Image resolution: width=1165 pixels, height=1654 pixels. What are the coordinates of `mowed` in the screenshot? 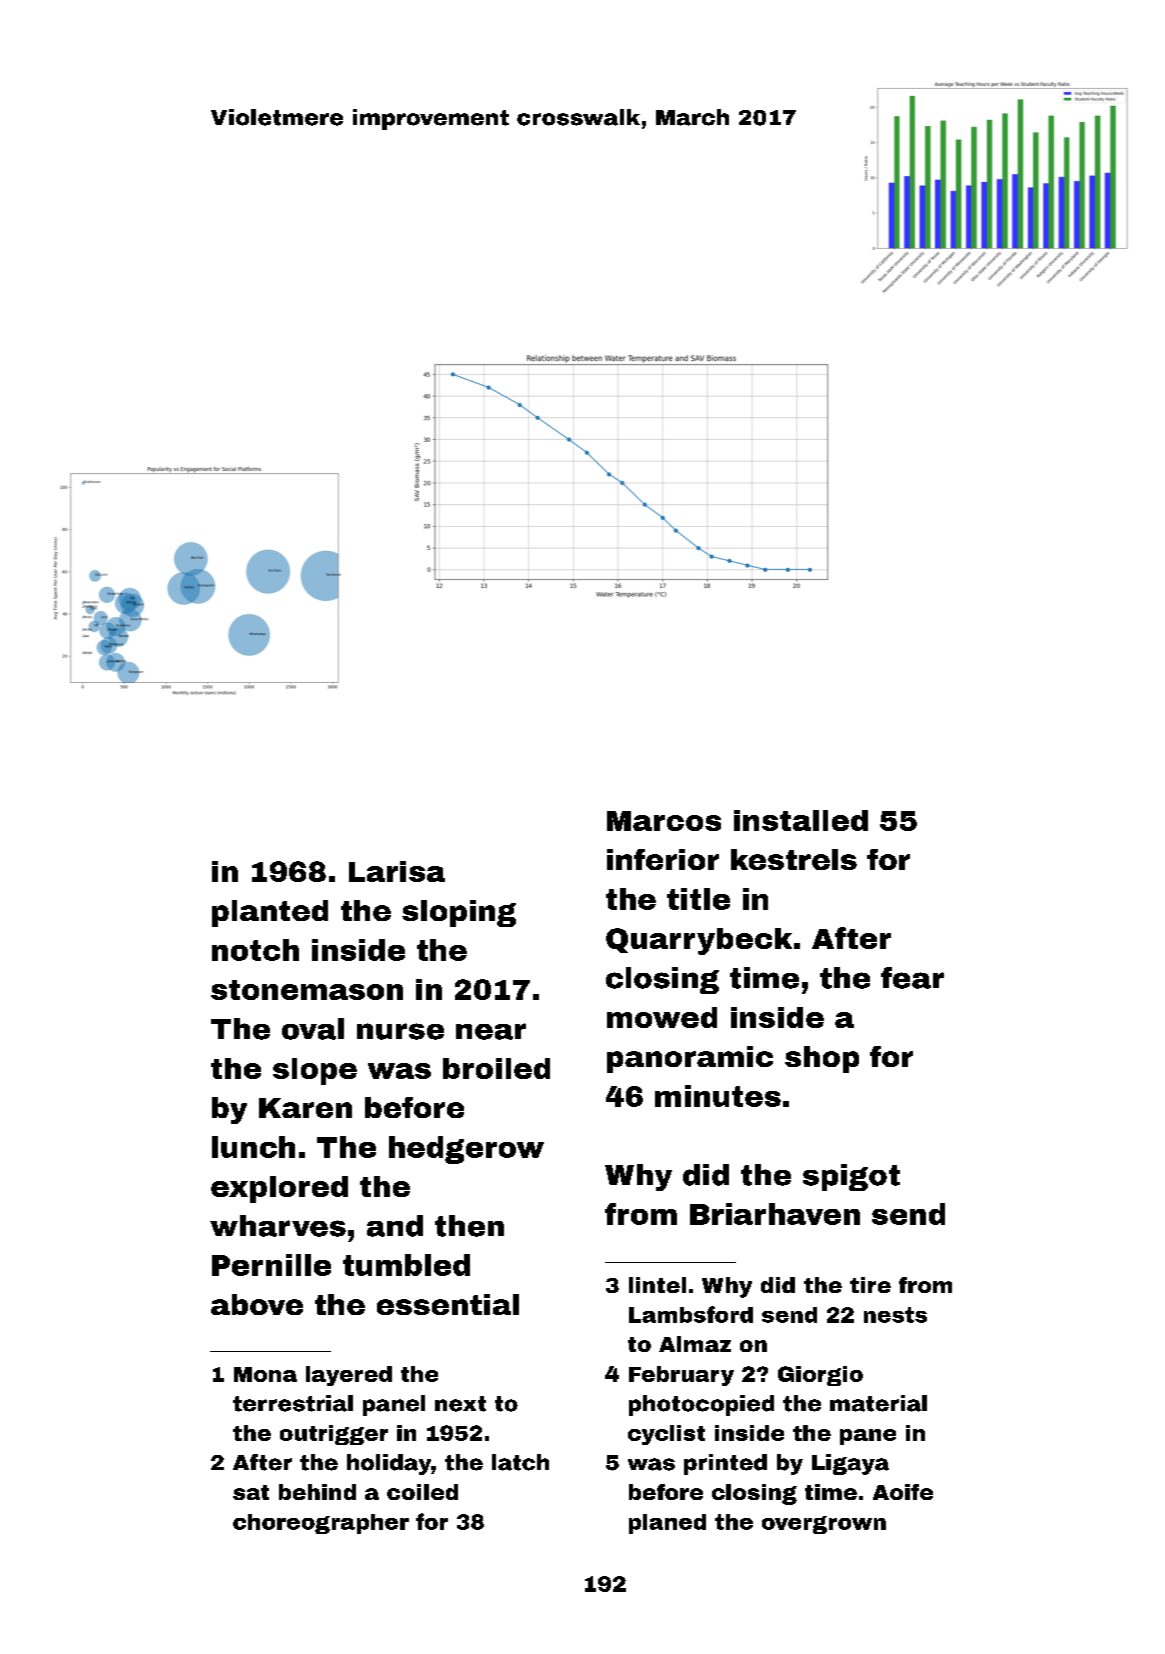 It's located at (662, 1017).
